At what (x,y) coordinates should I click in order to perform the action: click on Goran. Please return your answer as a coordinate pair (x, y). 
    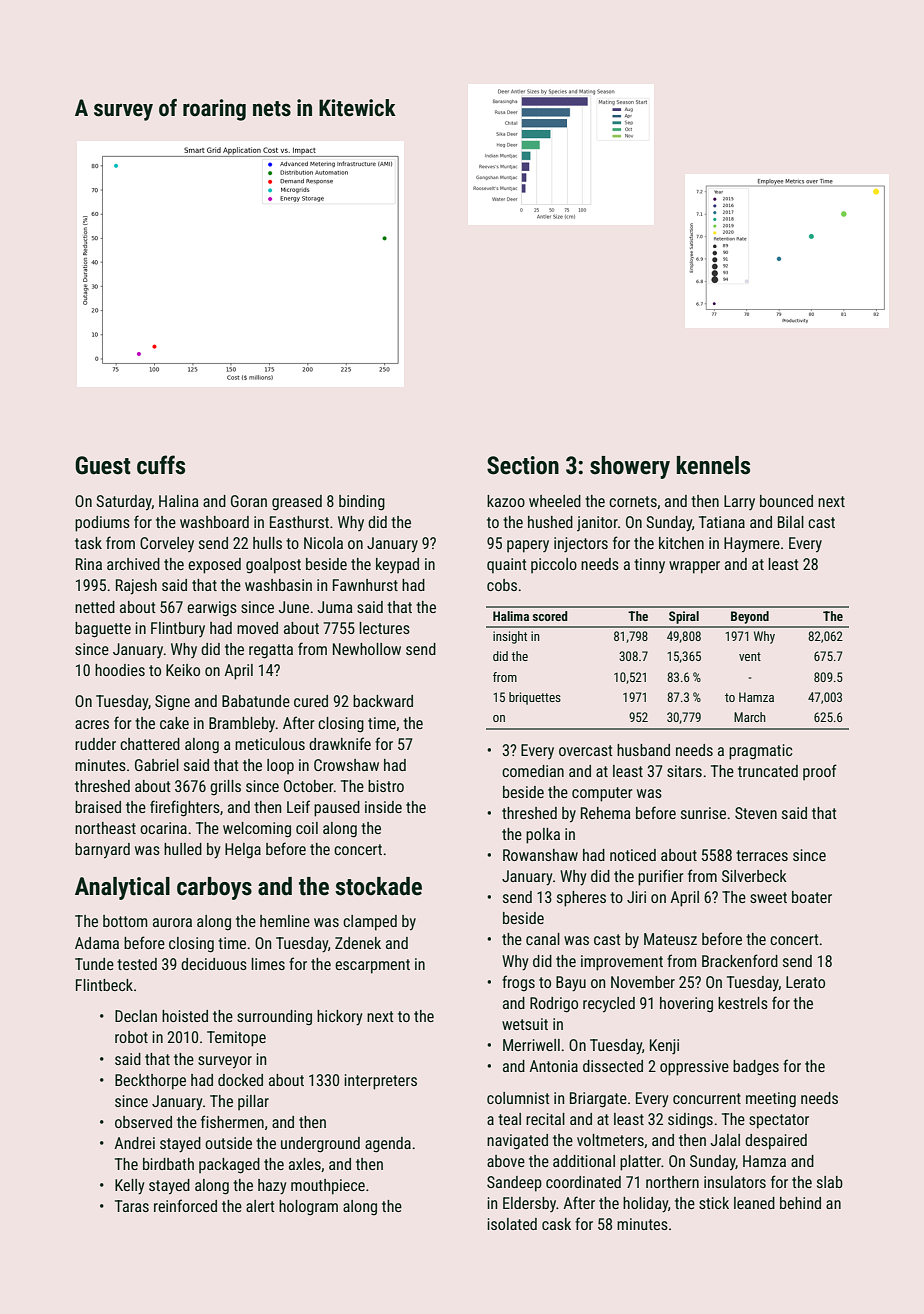
    Looking at the image, I should click on (249, 501).
